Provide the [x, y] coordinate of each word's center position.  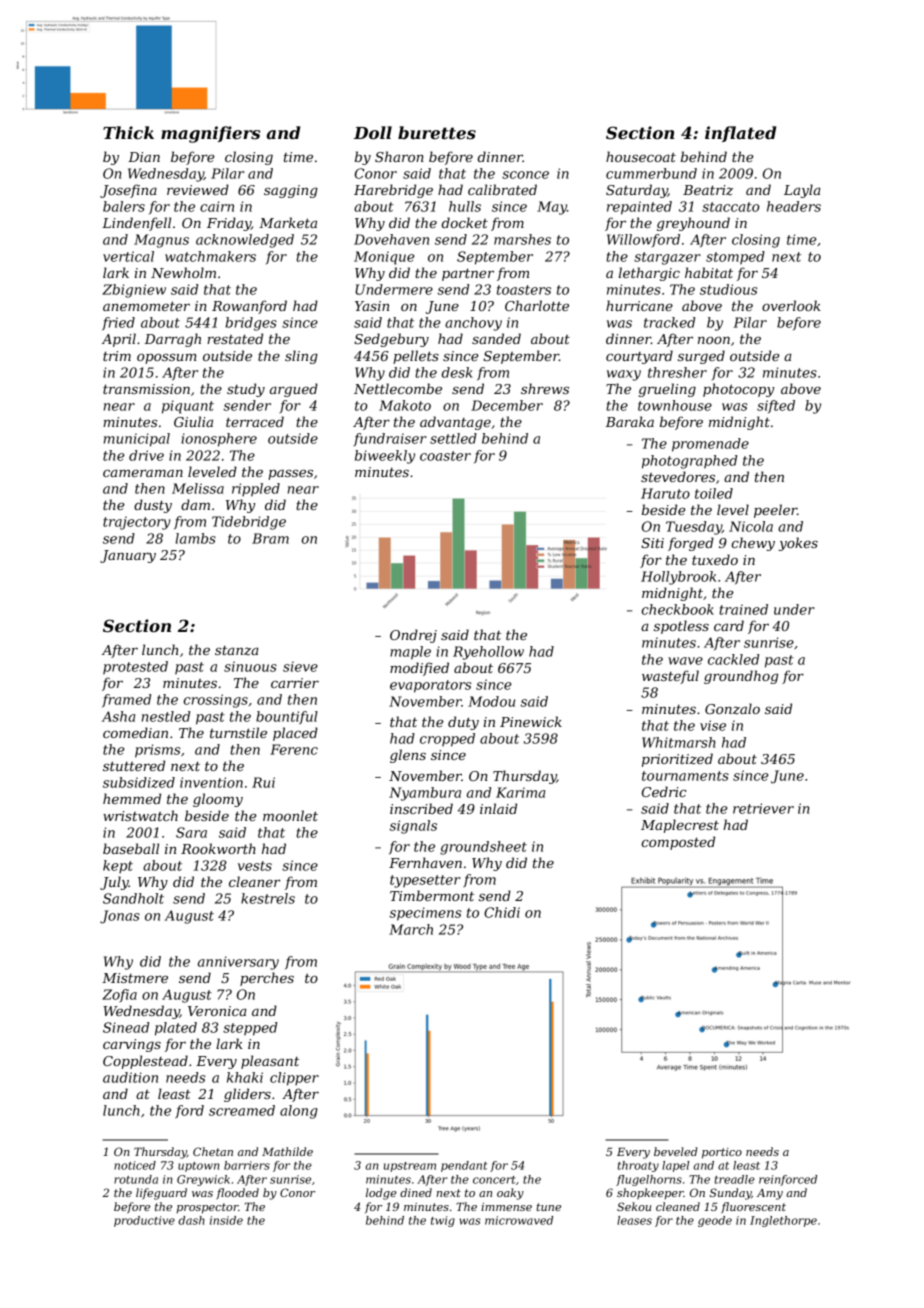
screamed [242, 1110]
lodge [381, 1194]
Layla [802, 191]
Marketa [288, 222]
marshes [522, 239]
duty [463, 723]
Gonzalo [732, 709]
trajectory [137, 523]
